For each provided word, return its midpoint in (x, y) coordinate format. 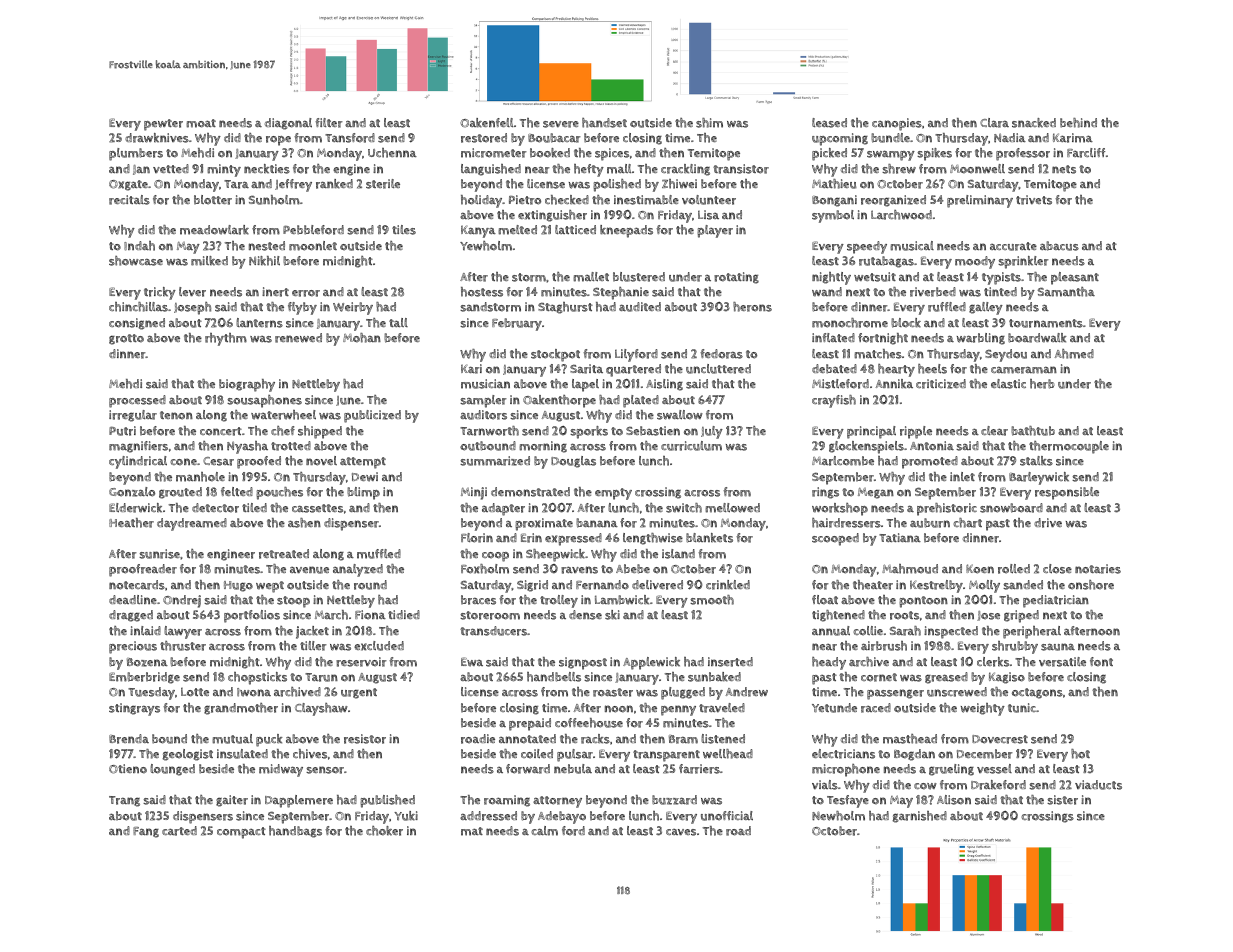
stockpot (555, 355)
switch (684, 508)
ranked (334, 184)
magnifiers (138, 447)
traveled (722, 708)
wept (270, 587)
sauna (1058, 647)
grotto (126, 339)
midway (281, 770)
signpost (583, 663)
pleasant (1075, 278)
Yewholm (486, 246)
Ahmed (1074, 354)
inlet (962, 476)
